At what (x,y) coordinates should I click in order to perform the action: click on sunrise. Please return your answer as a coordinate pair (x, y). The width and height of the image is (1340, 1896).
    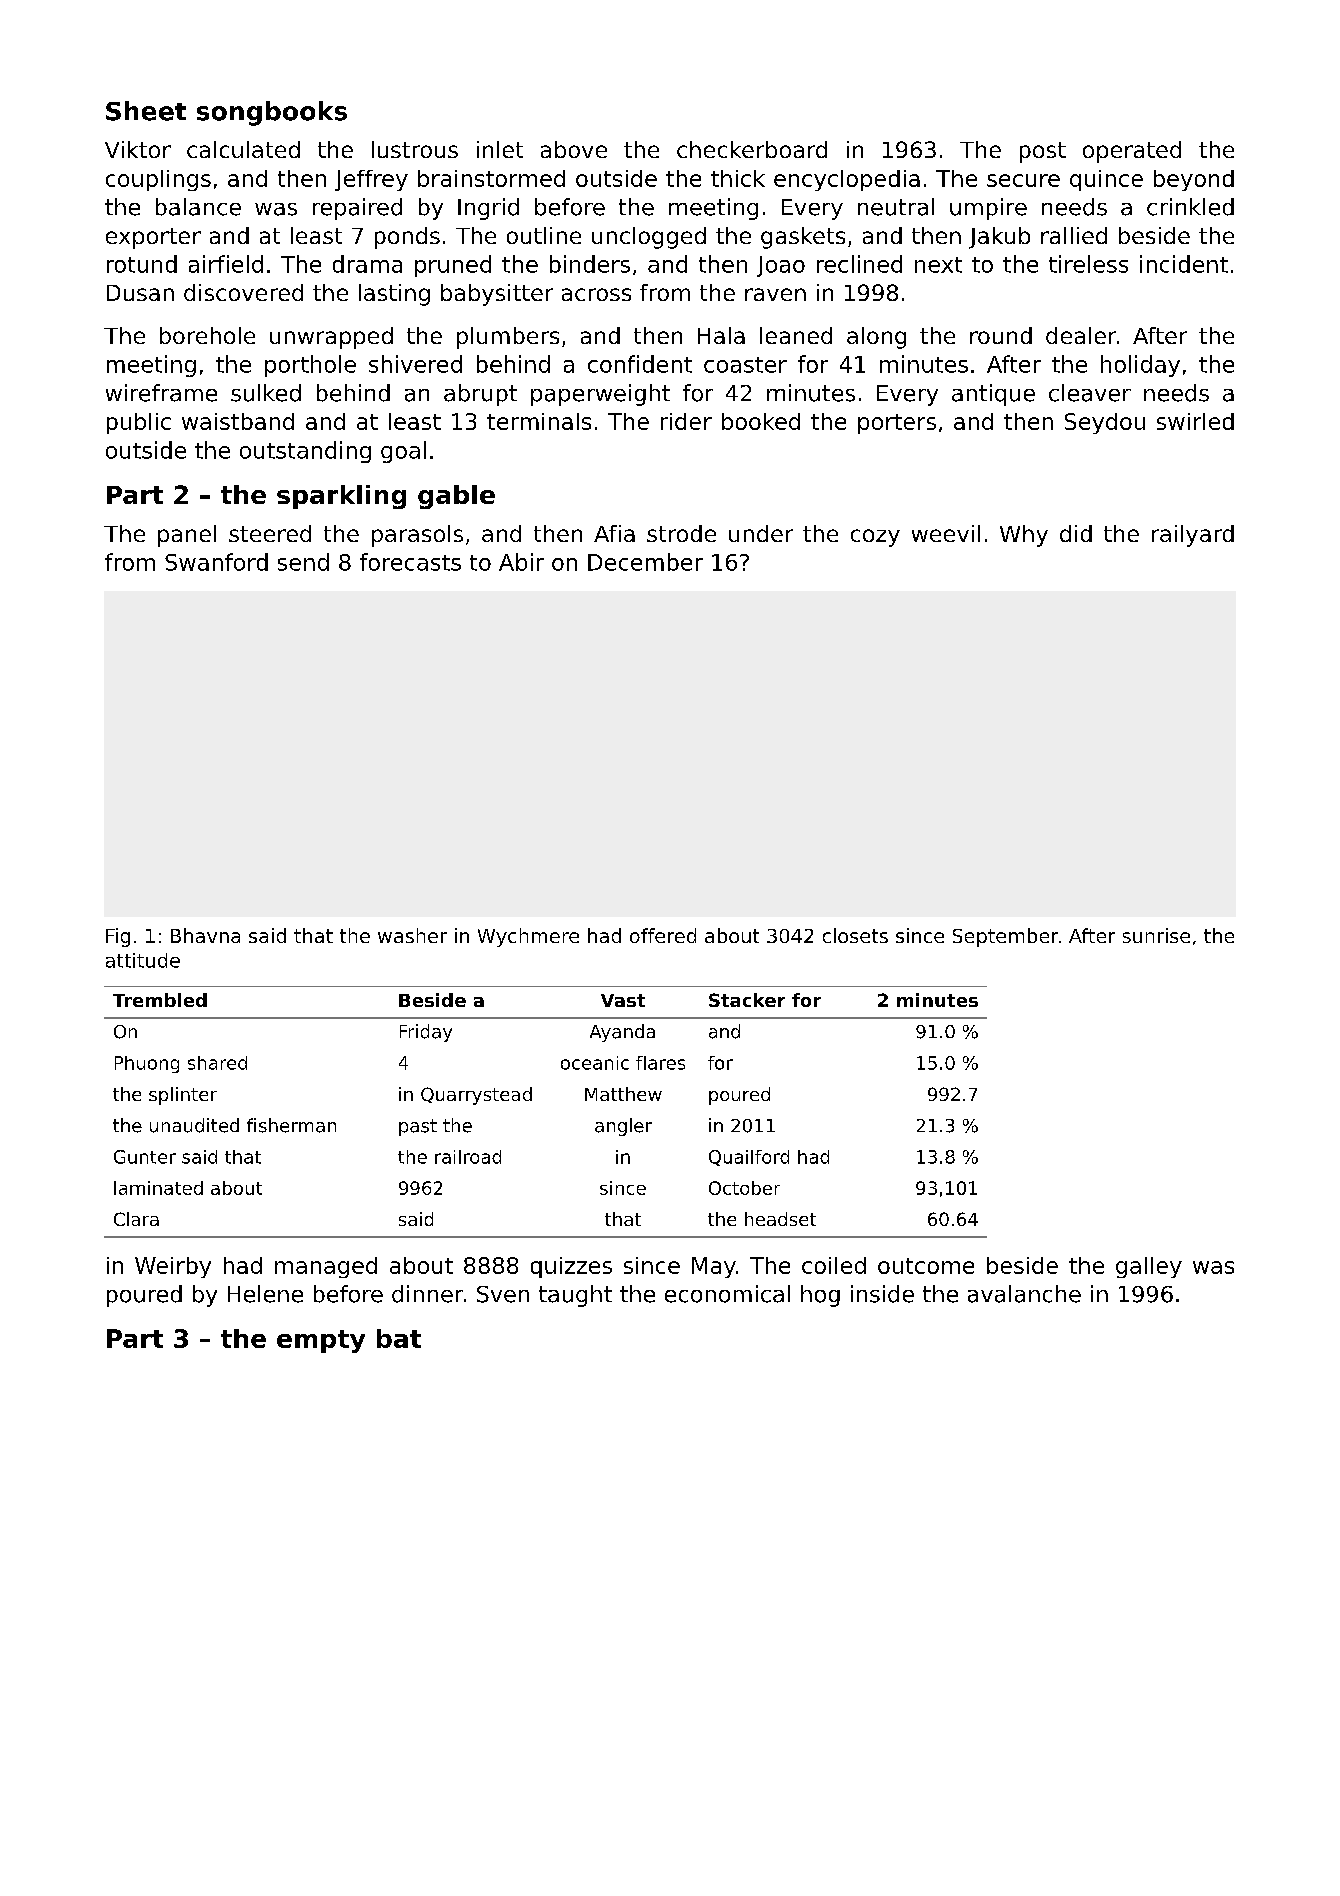
    Looking at the image, I should click on (1156, 935).
